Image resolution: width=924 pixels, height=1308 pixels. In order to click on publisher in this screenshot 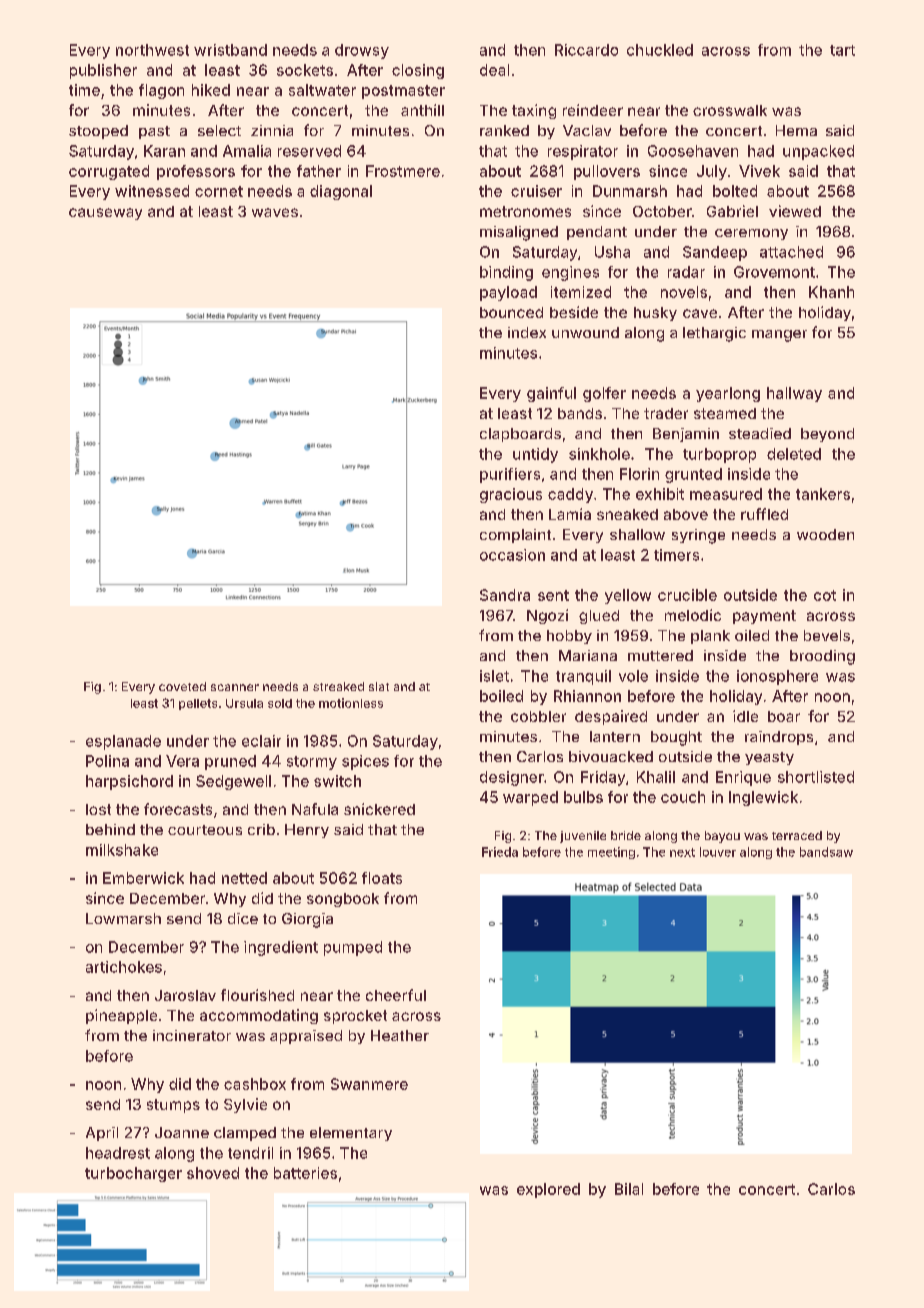, I will do `click(103, 71)`.
